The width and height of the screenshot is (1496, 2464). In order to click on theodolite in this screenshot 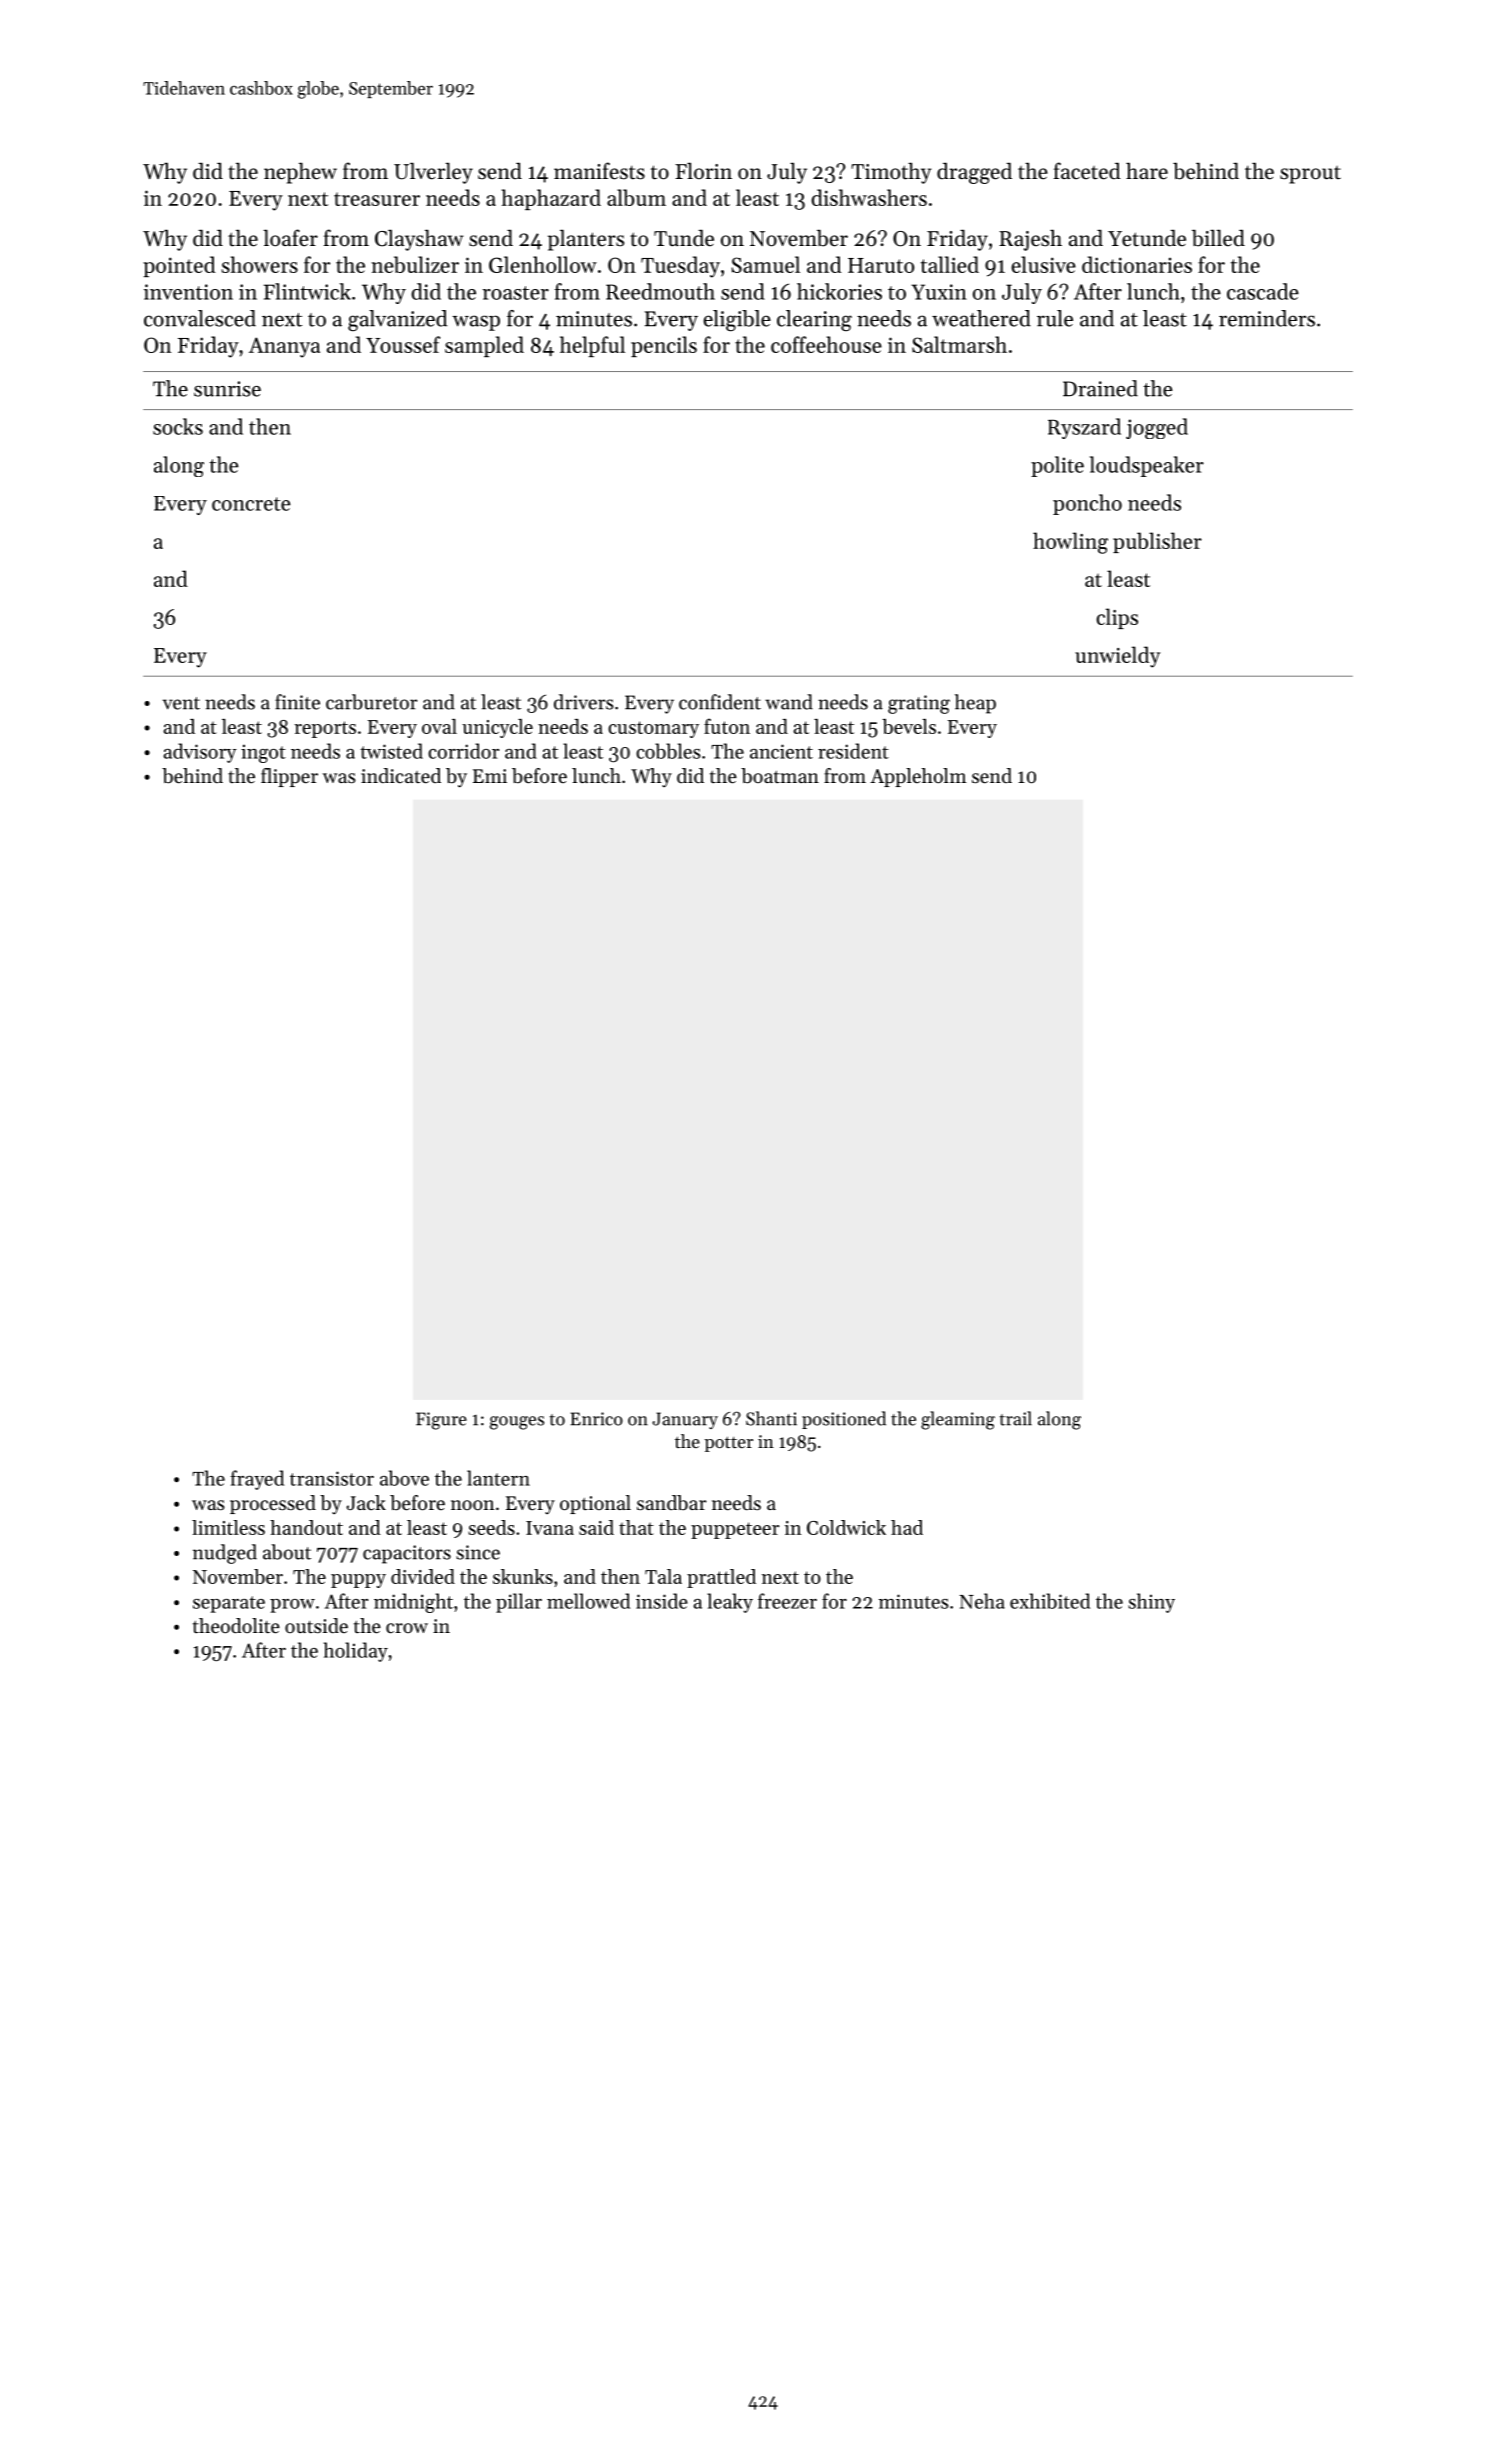, I will do `click(236, 1626)`.
